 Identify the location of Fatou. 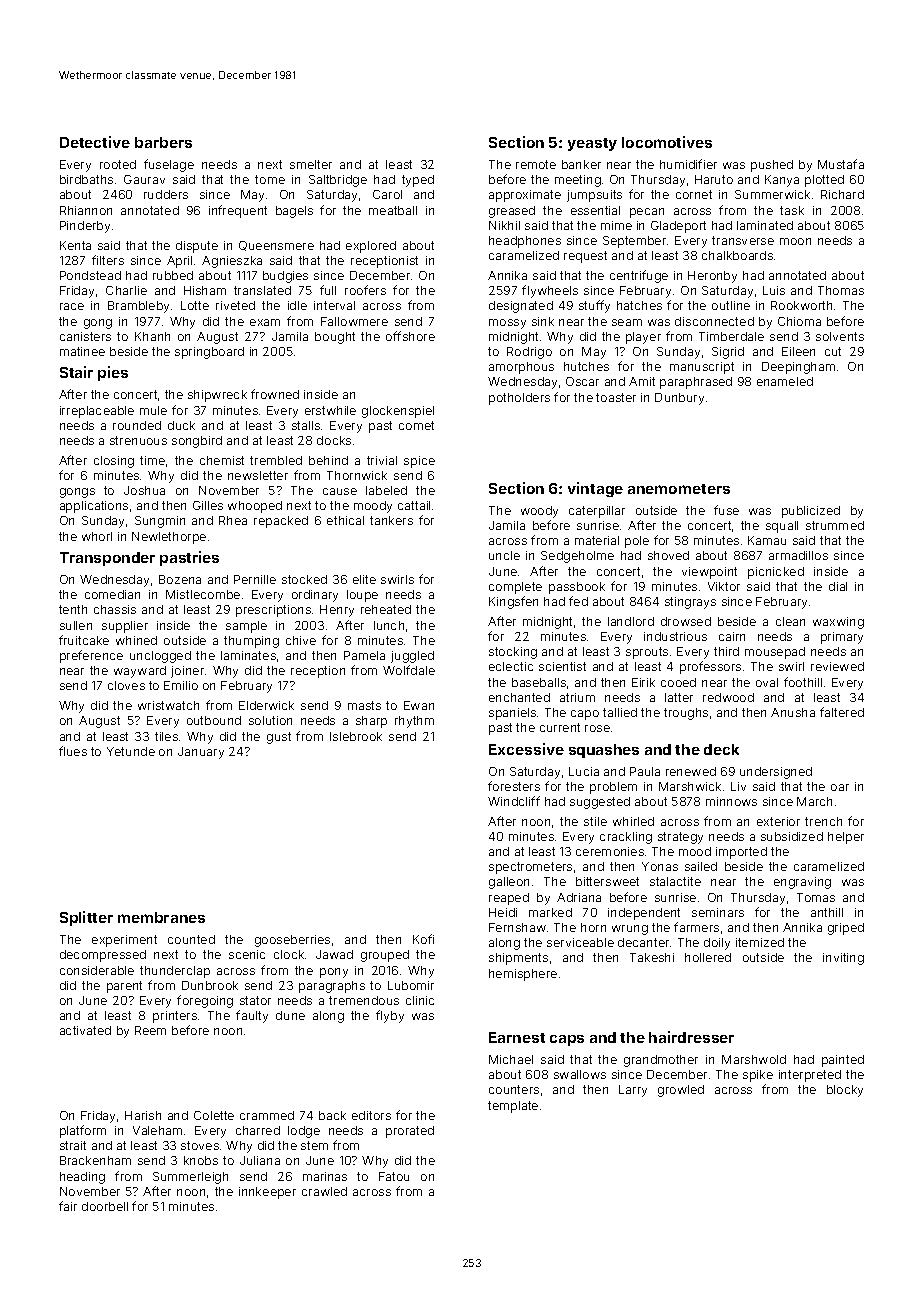
(394, 1176).
